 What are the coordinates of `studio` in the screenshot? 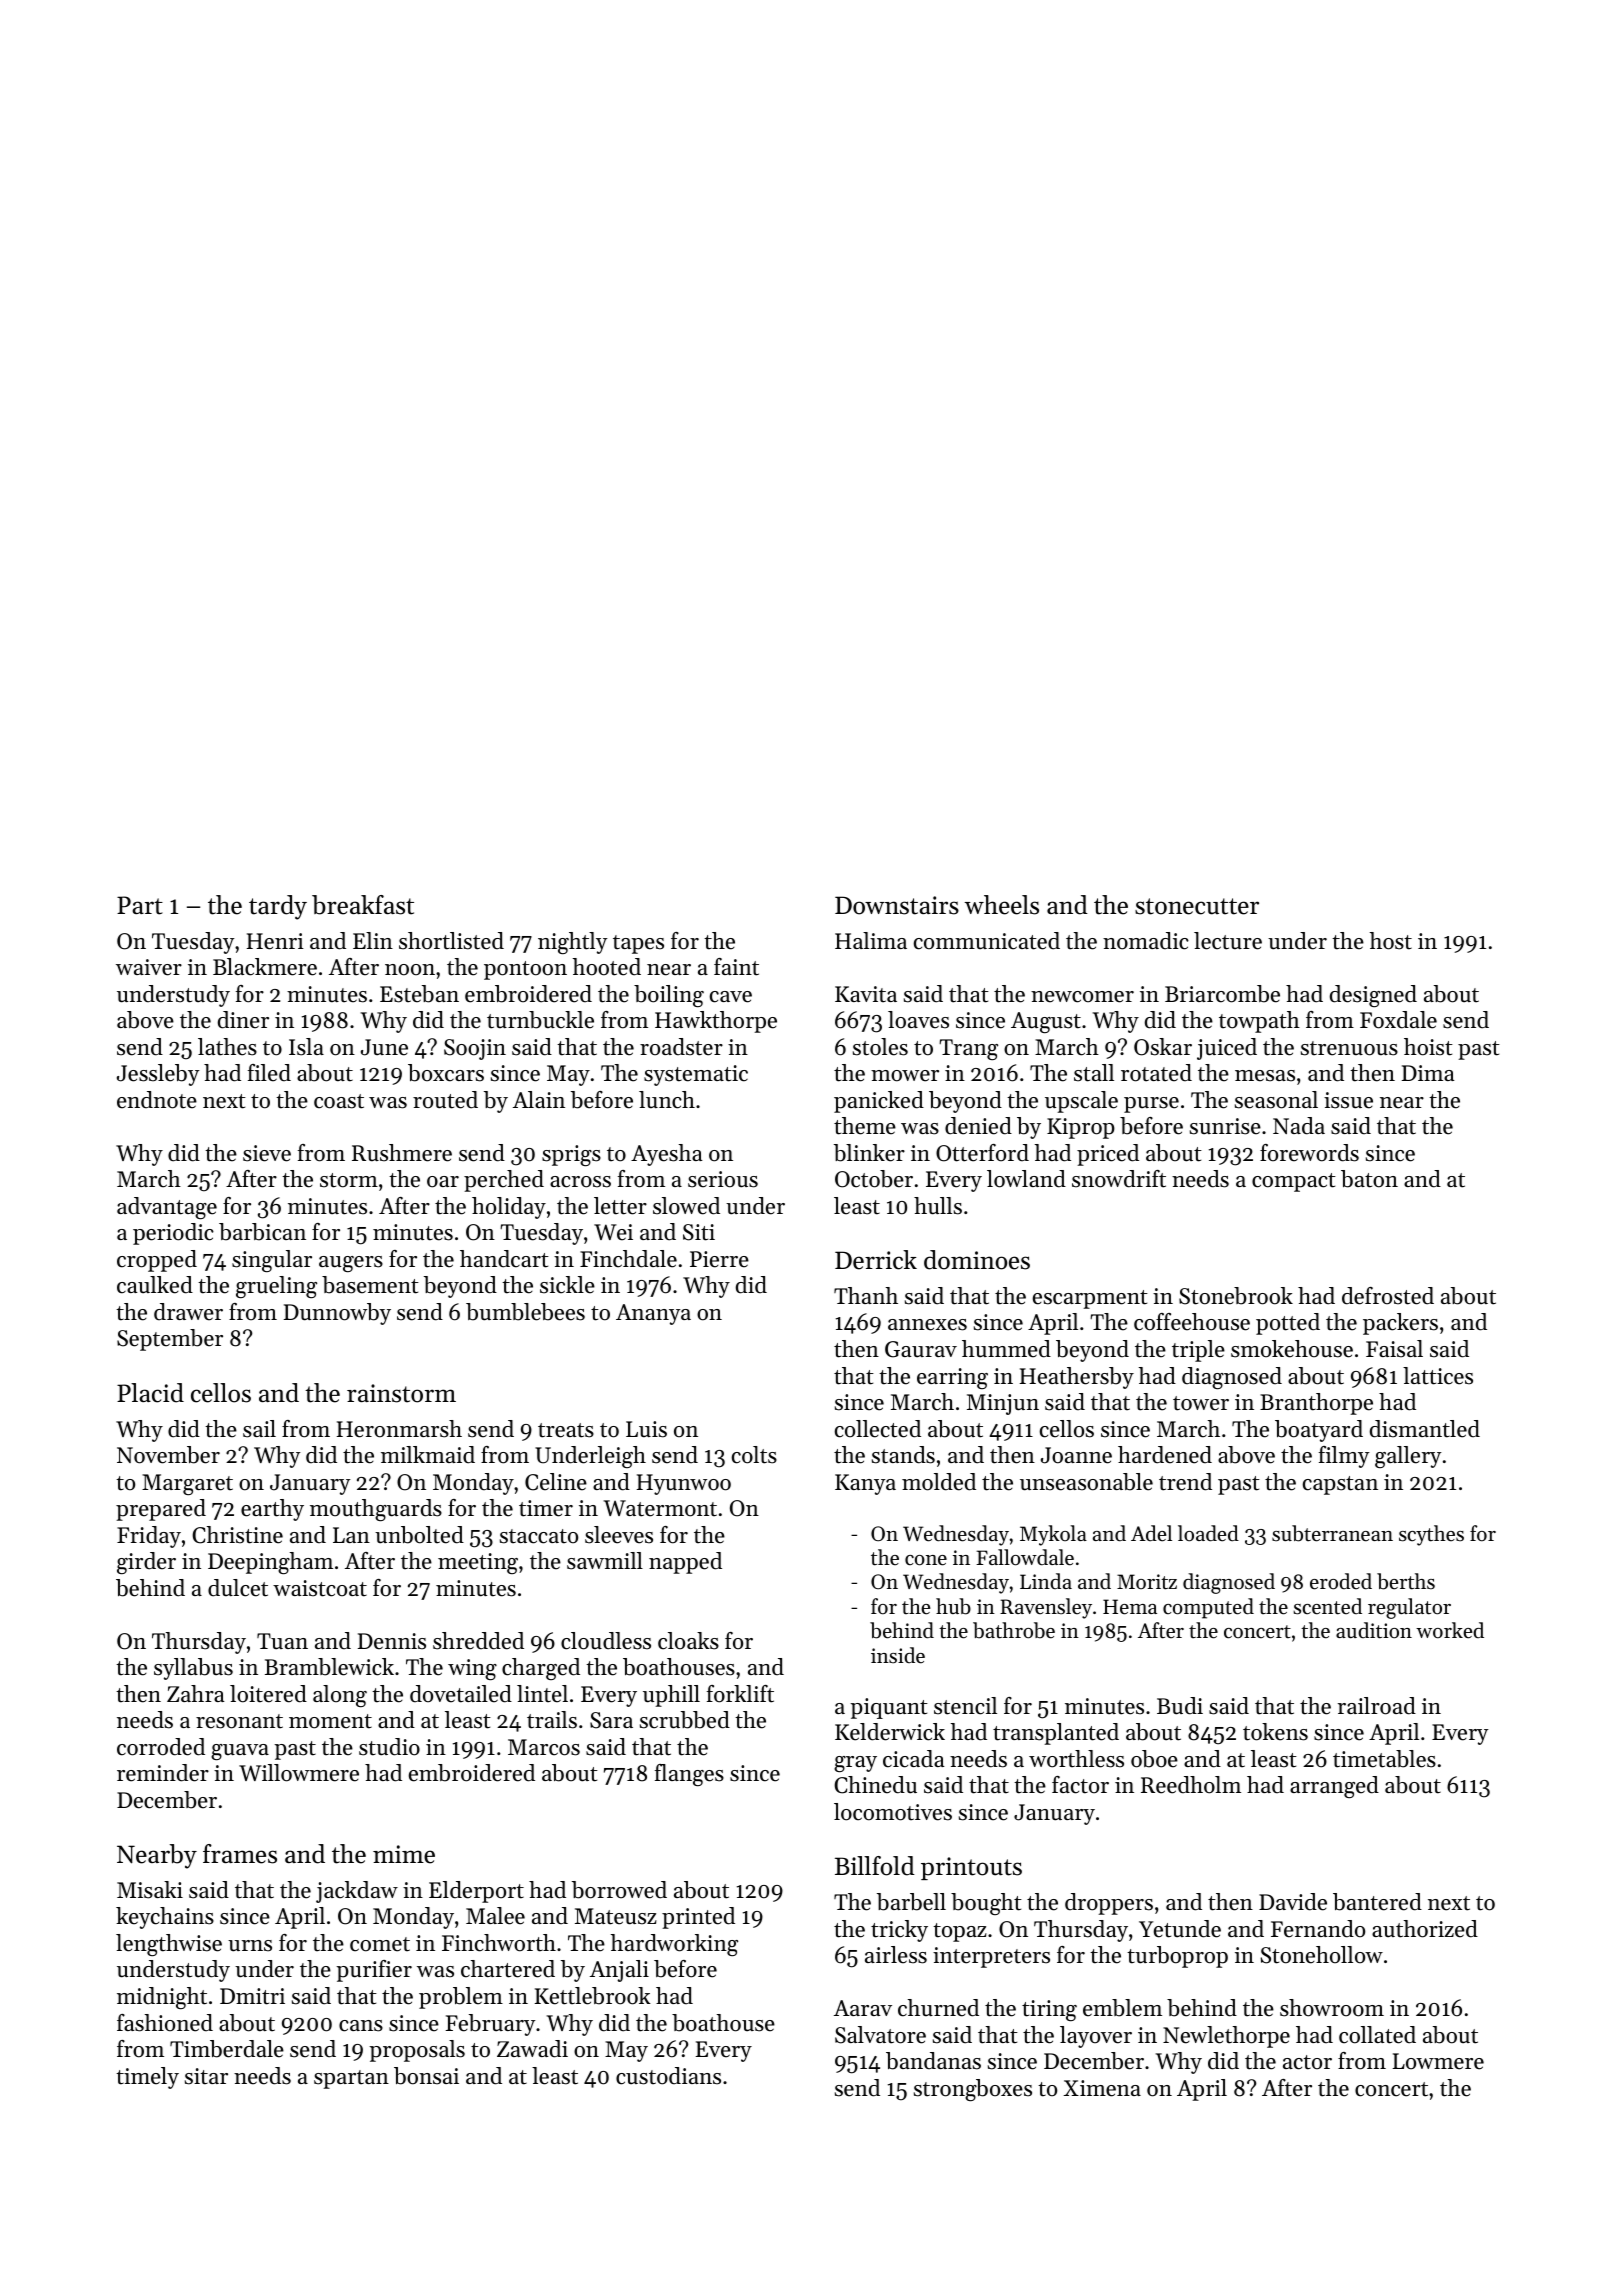 It's located at (389, 1747).
